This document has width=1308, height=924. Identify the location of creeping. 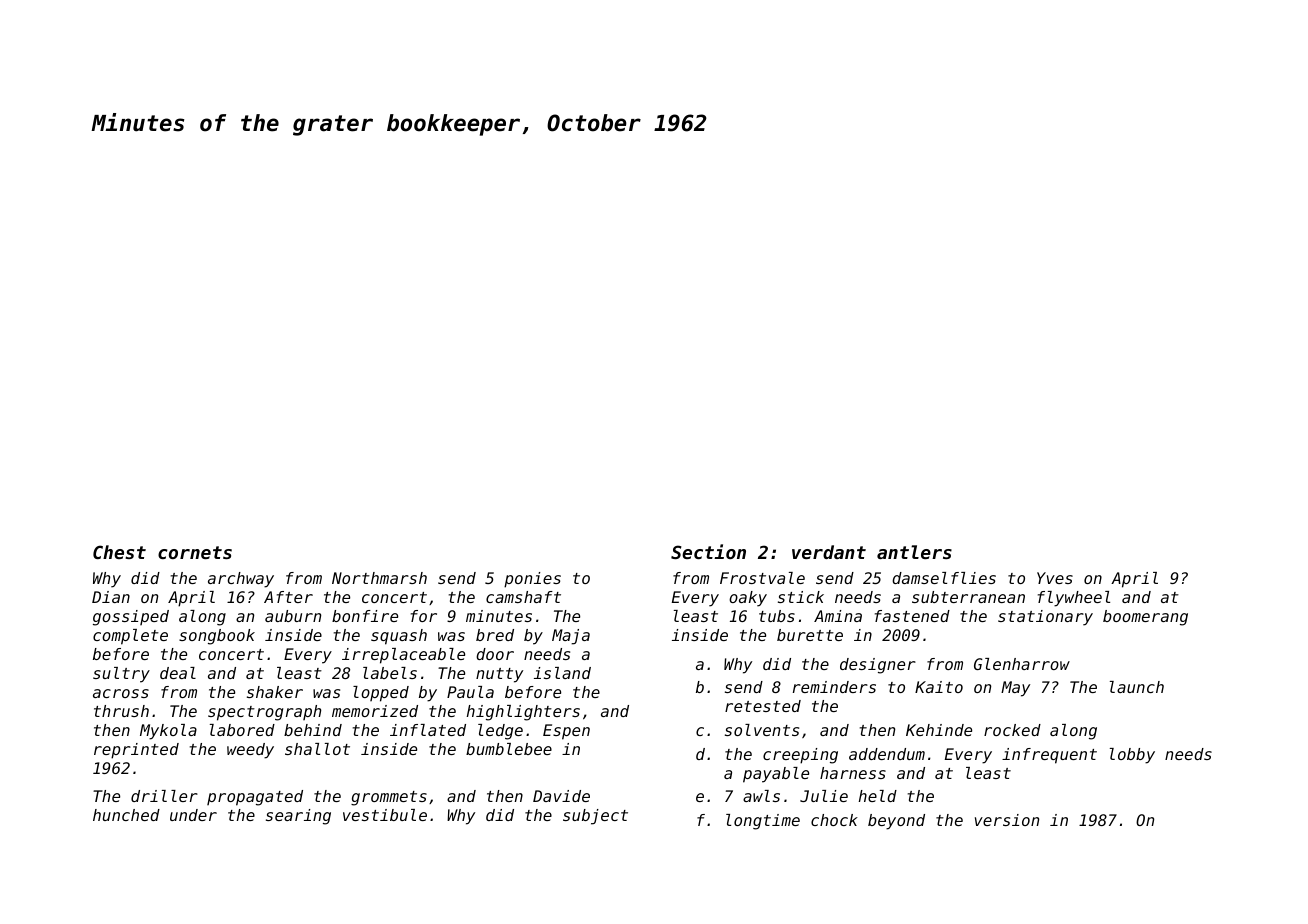
(800, 756).
